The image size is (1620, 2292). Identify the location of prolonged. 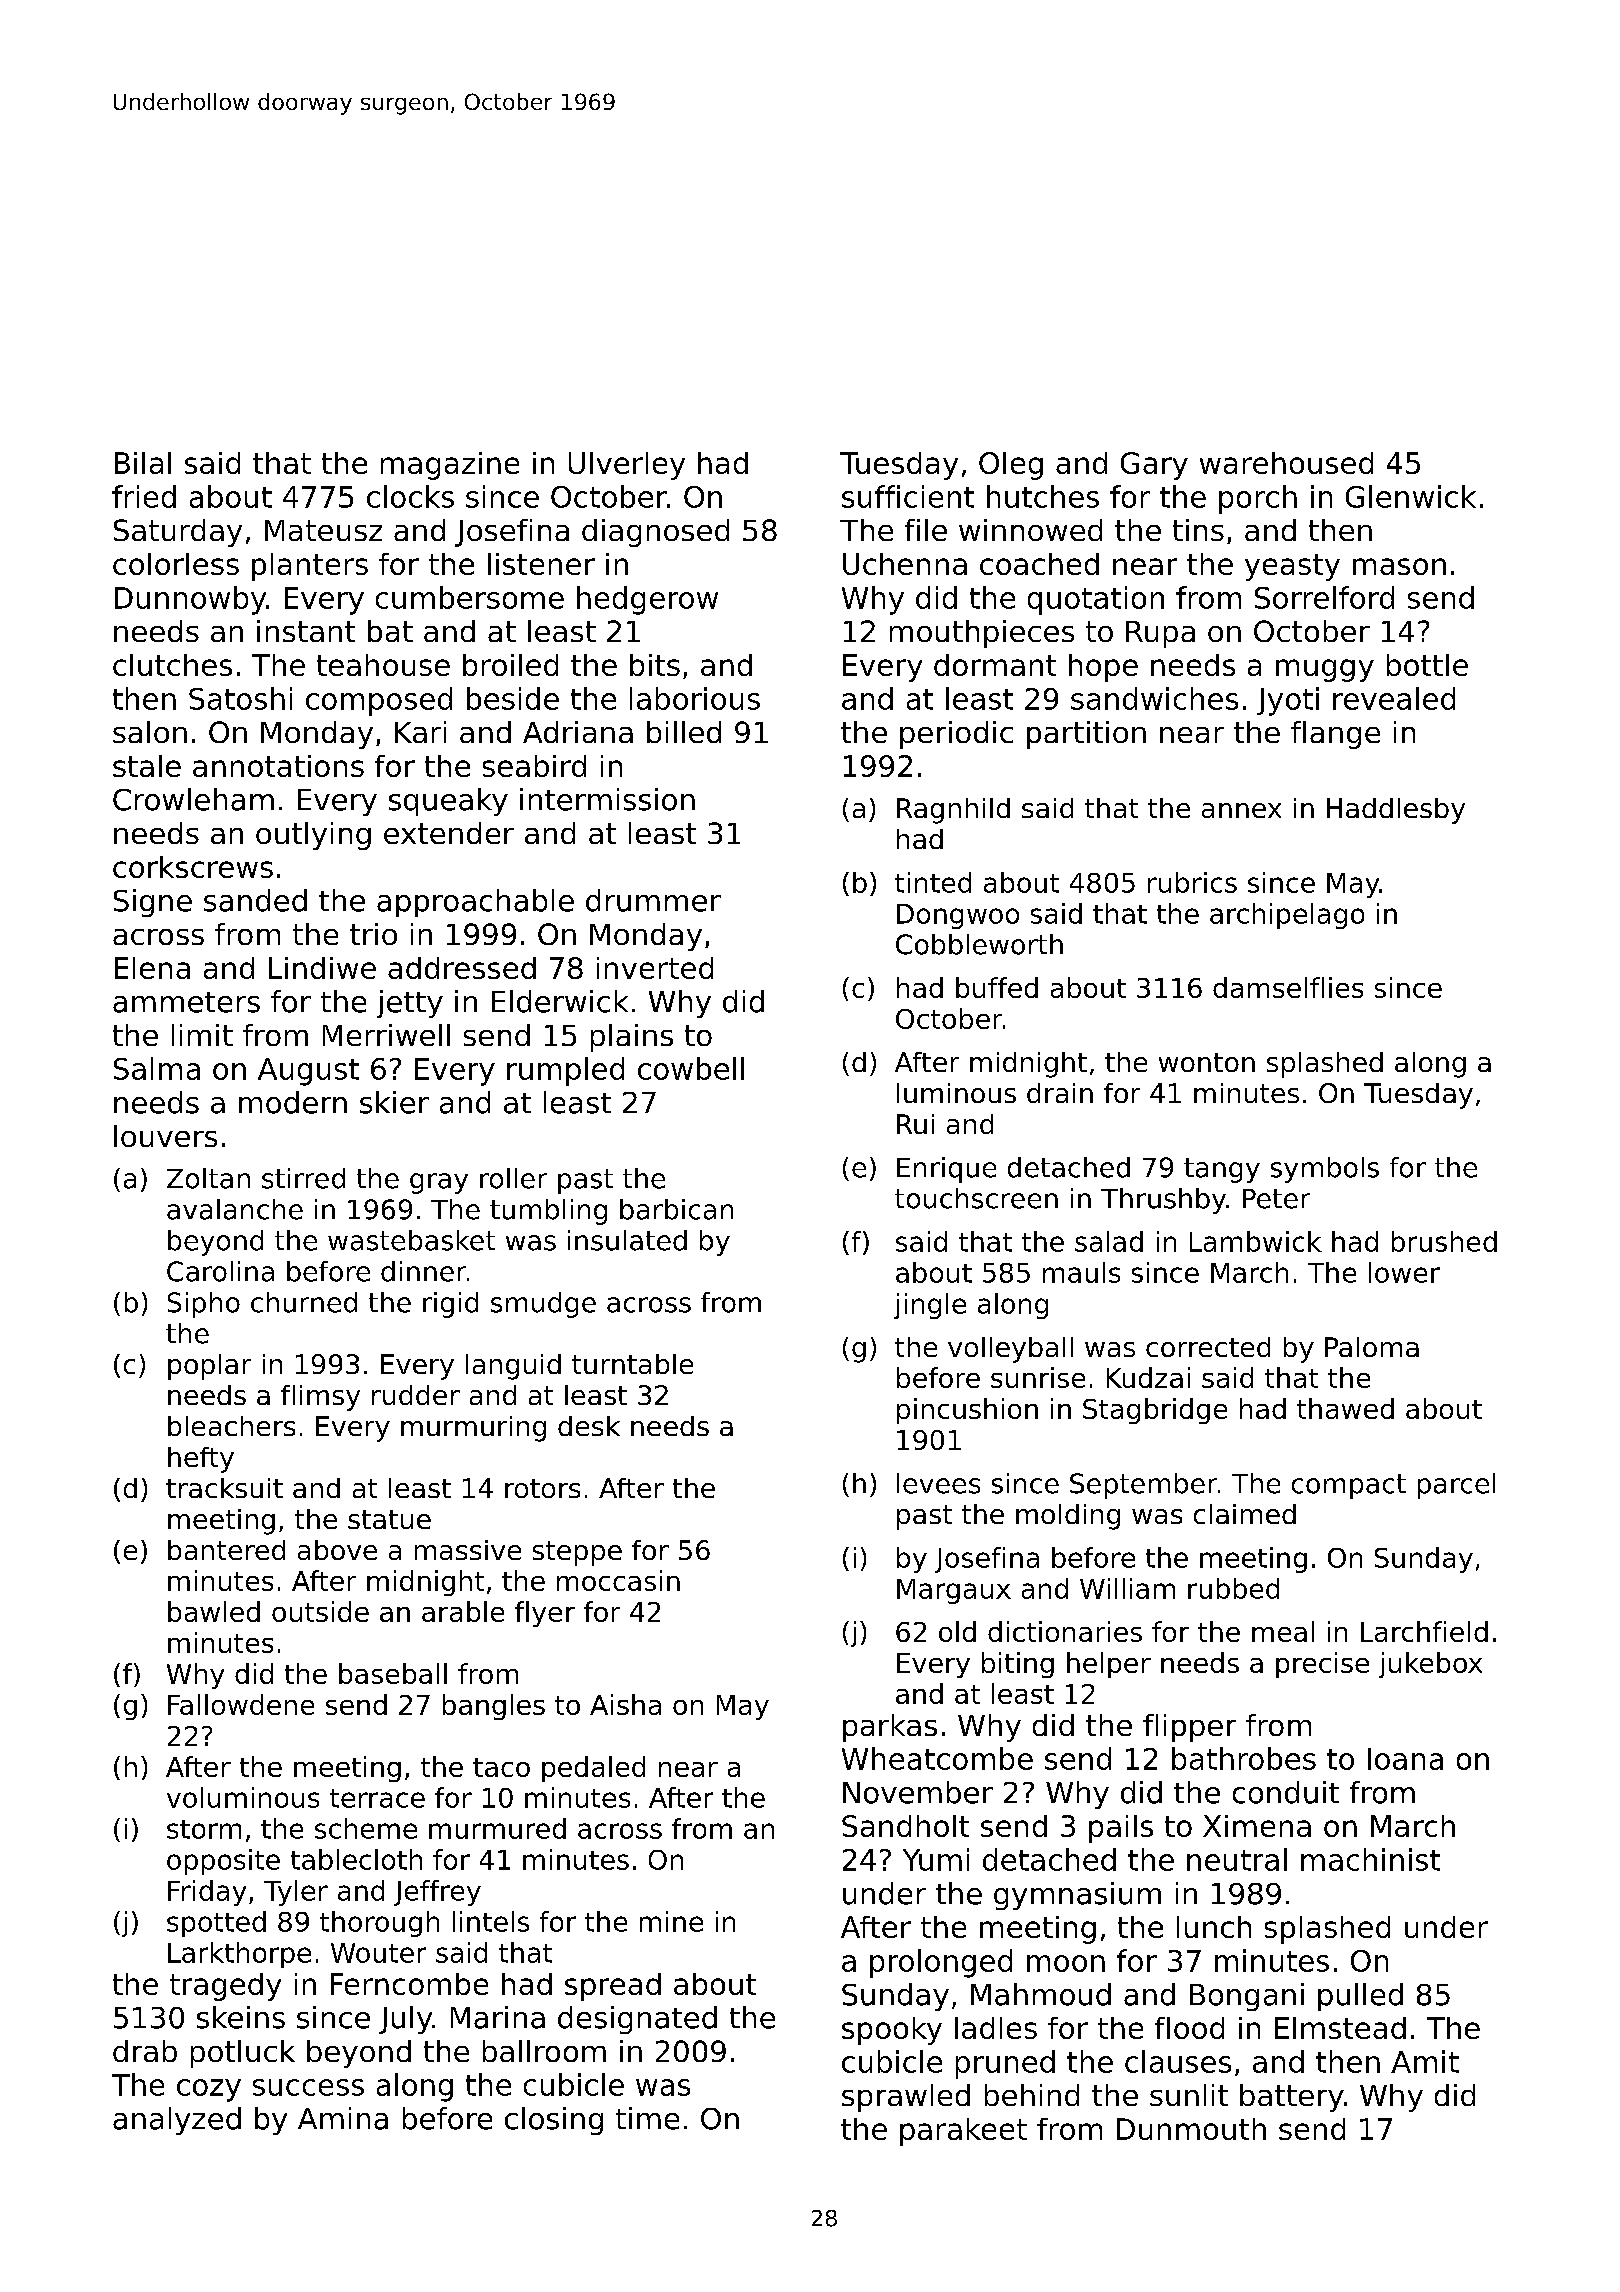
(941, 1963).
